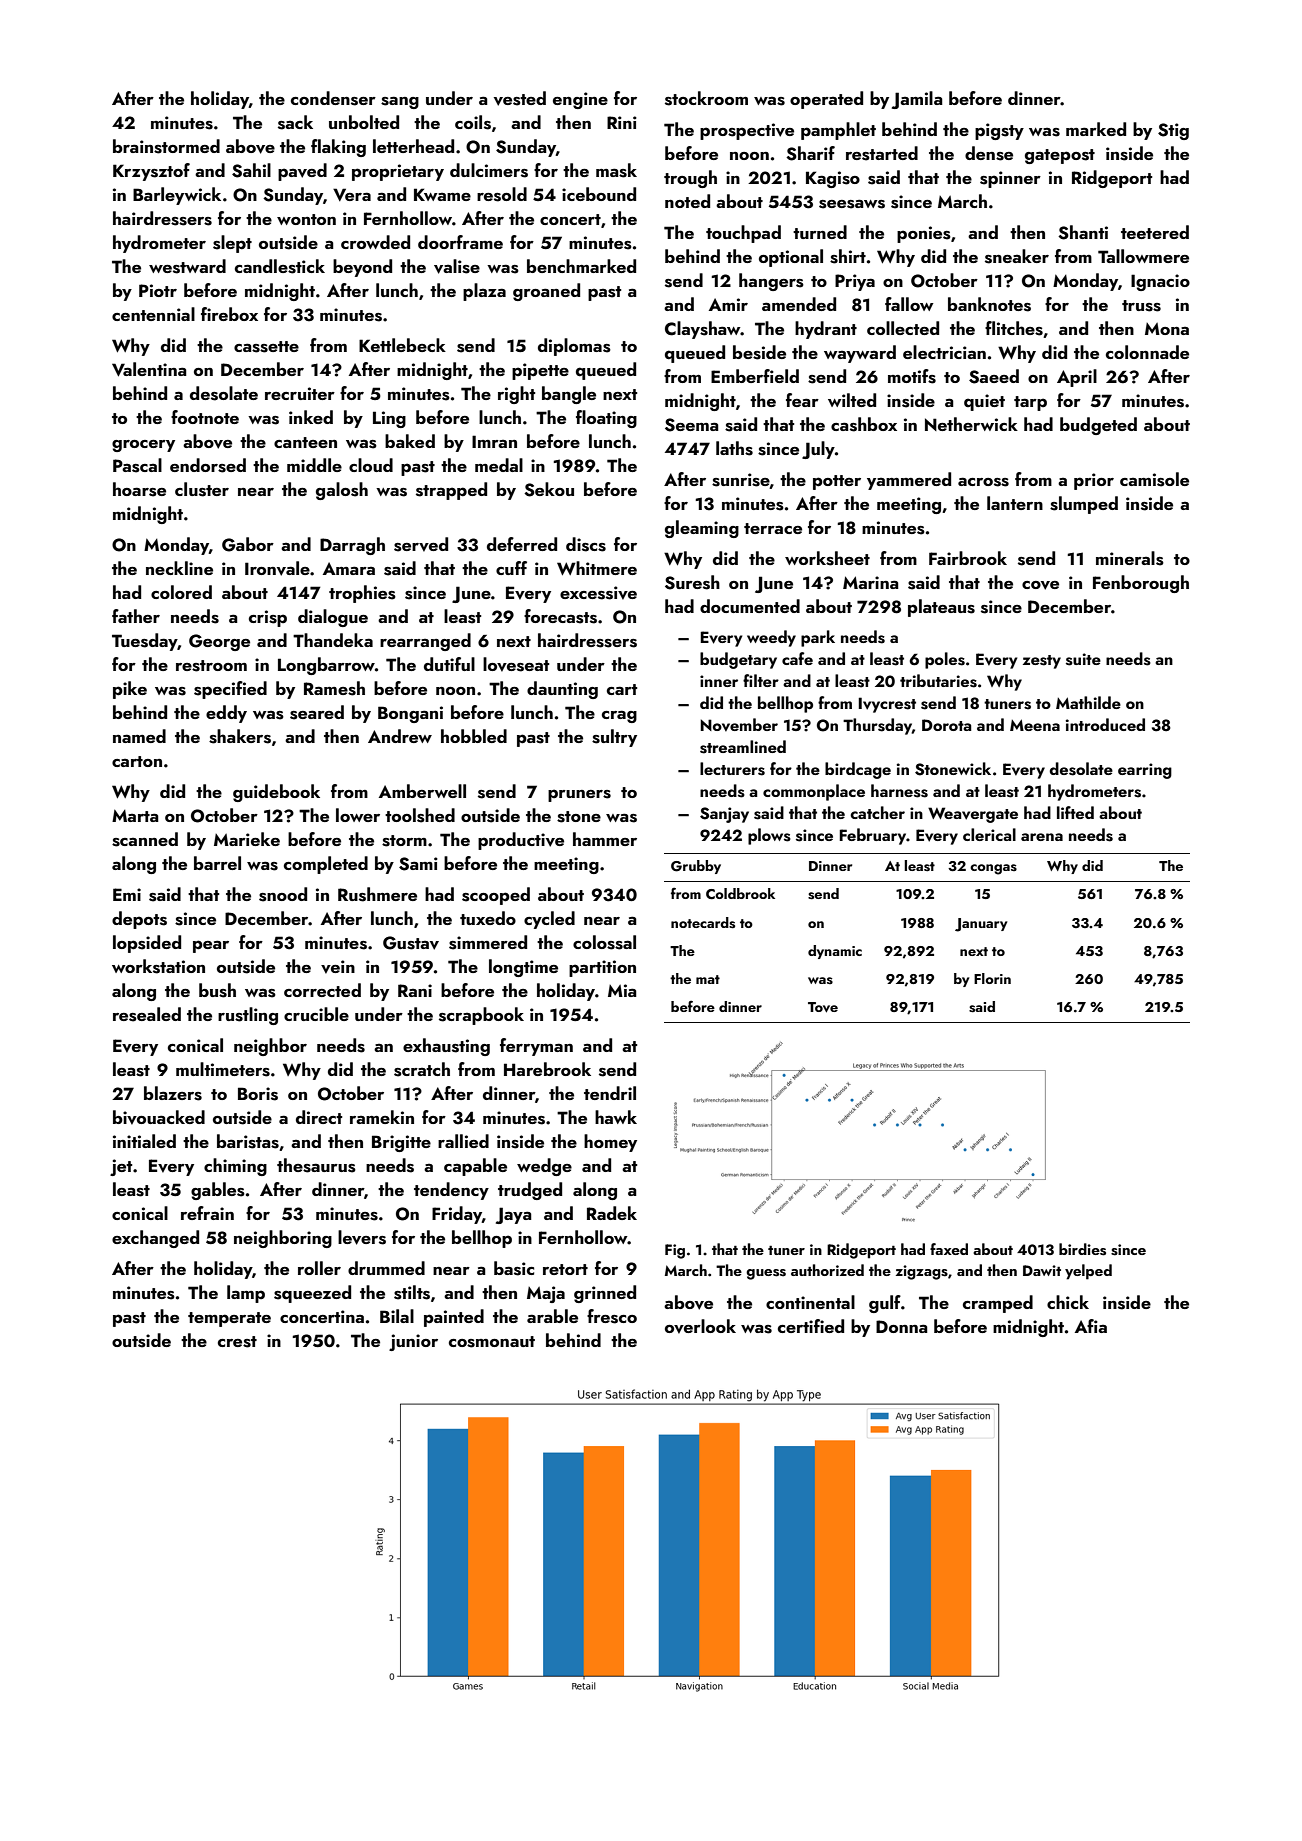 The height and width of the screenshot is (1841, 1302). What do you see at coordinates (454, 1318) in the screenshot?
I see `painted` at bounding box center [454, 1318].
